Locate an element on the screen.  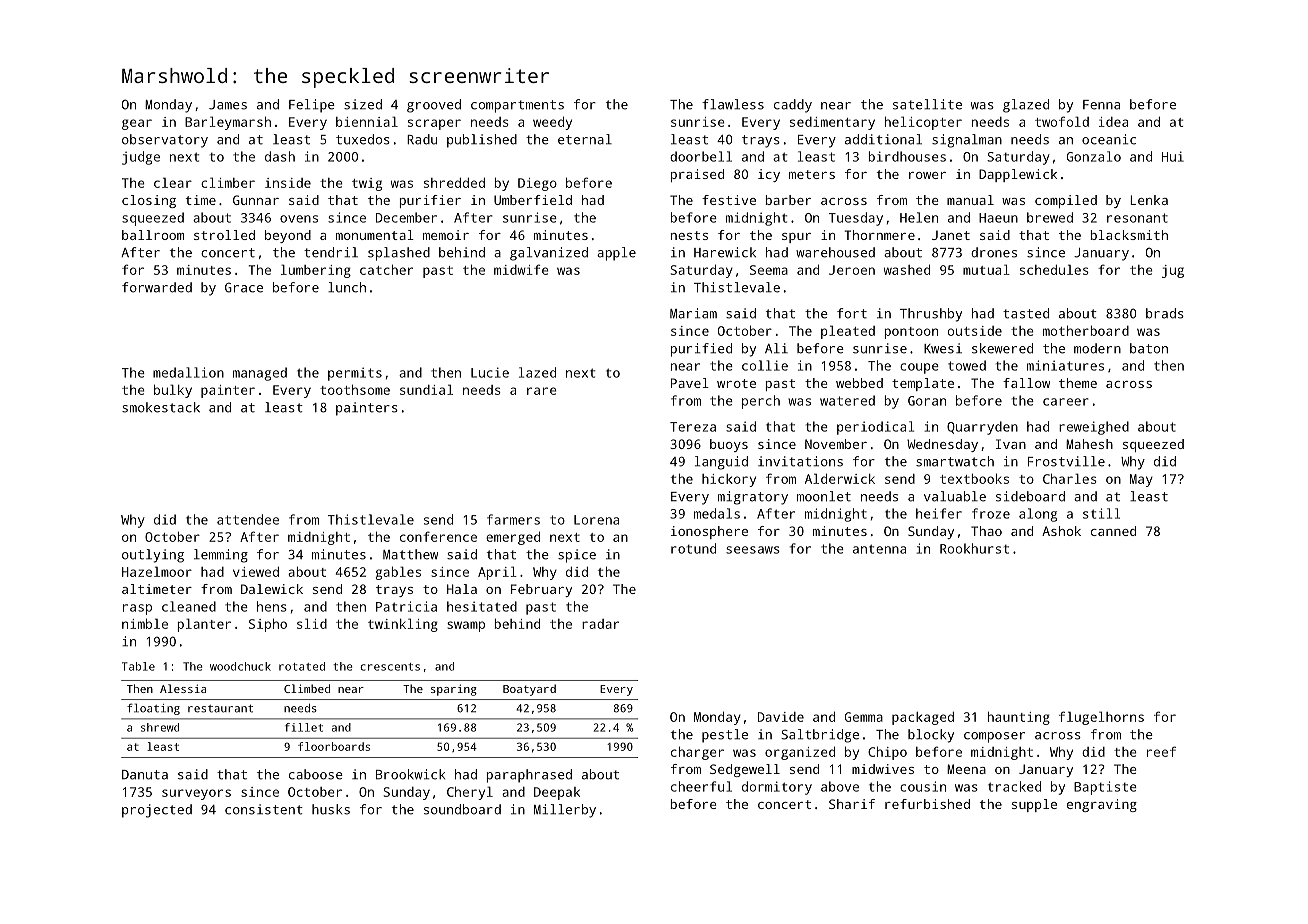
consistent is located at coordinates (264, 809).
